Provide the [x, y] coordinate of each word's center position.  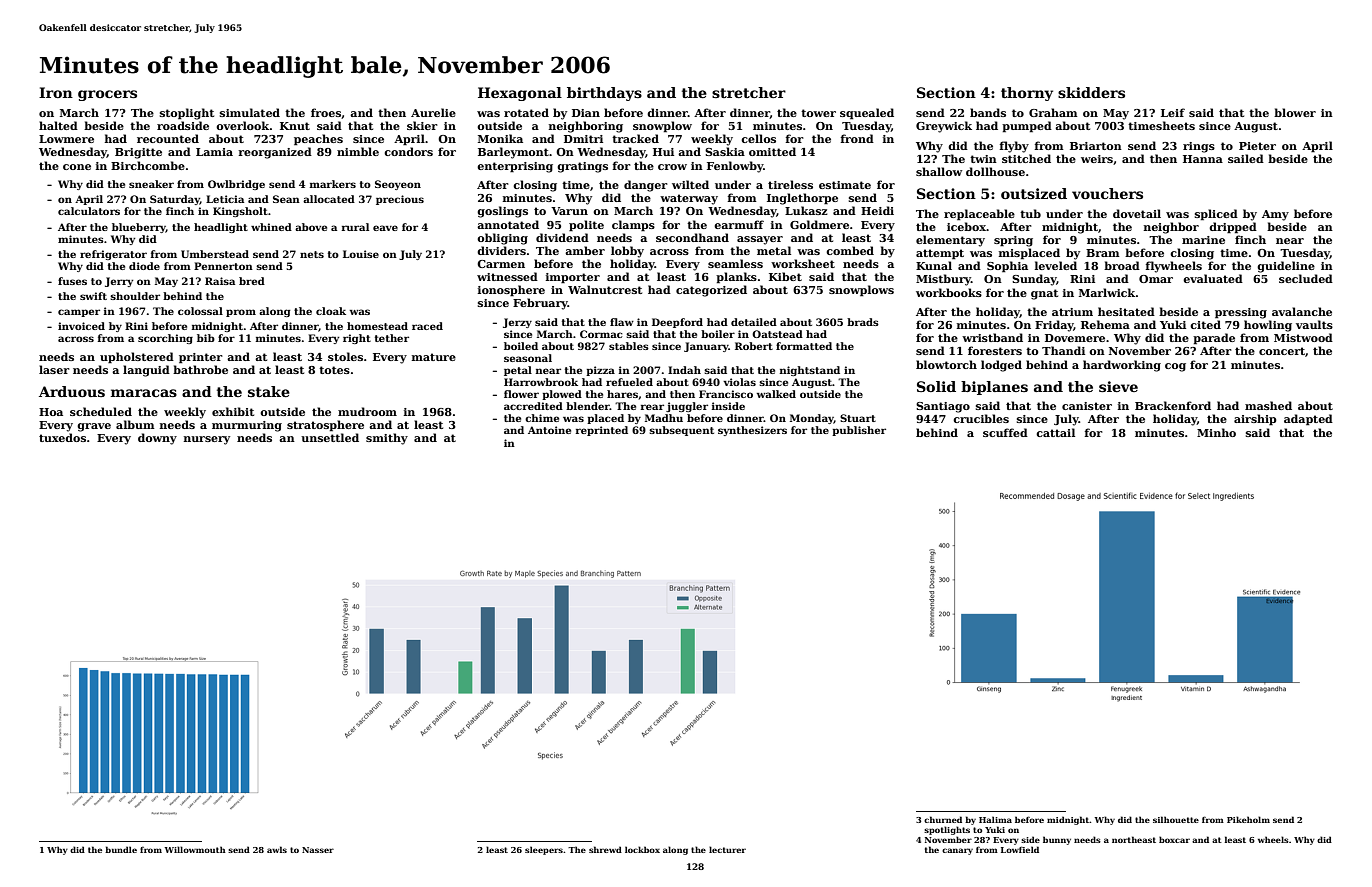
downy [157, 439]
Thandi [1063, 350]
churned [943, 819]
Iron [56, 92]
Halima [995, 819]
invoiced [81, 326]
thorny [1027, 94]
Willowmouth [195, 849]
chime [542, 418]
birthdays [604, 94]
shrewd [605, 849]
